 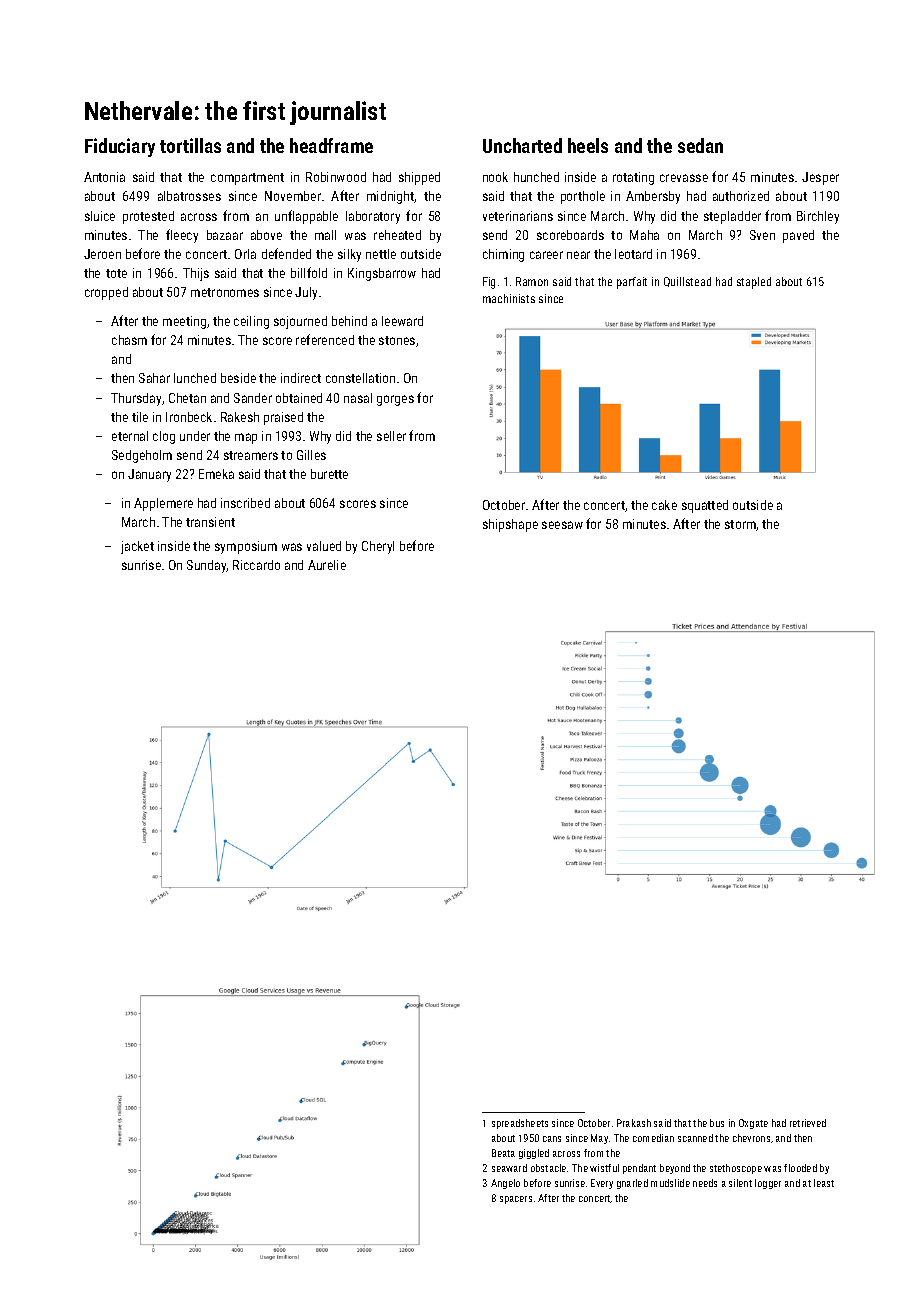 What do you see at coordinates (256, 565) in the screenshot?
I see `Riccardo` at bounding box center [256, 565].
